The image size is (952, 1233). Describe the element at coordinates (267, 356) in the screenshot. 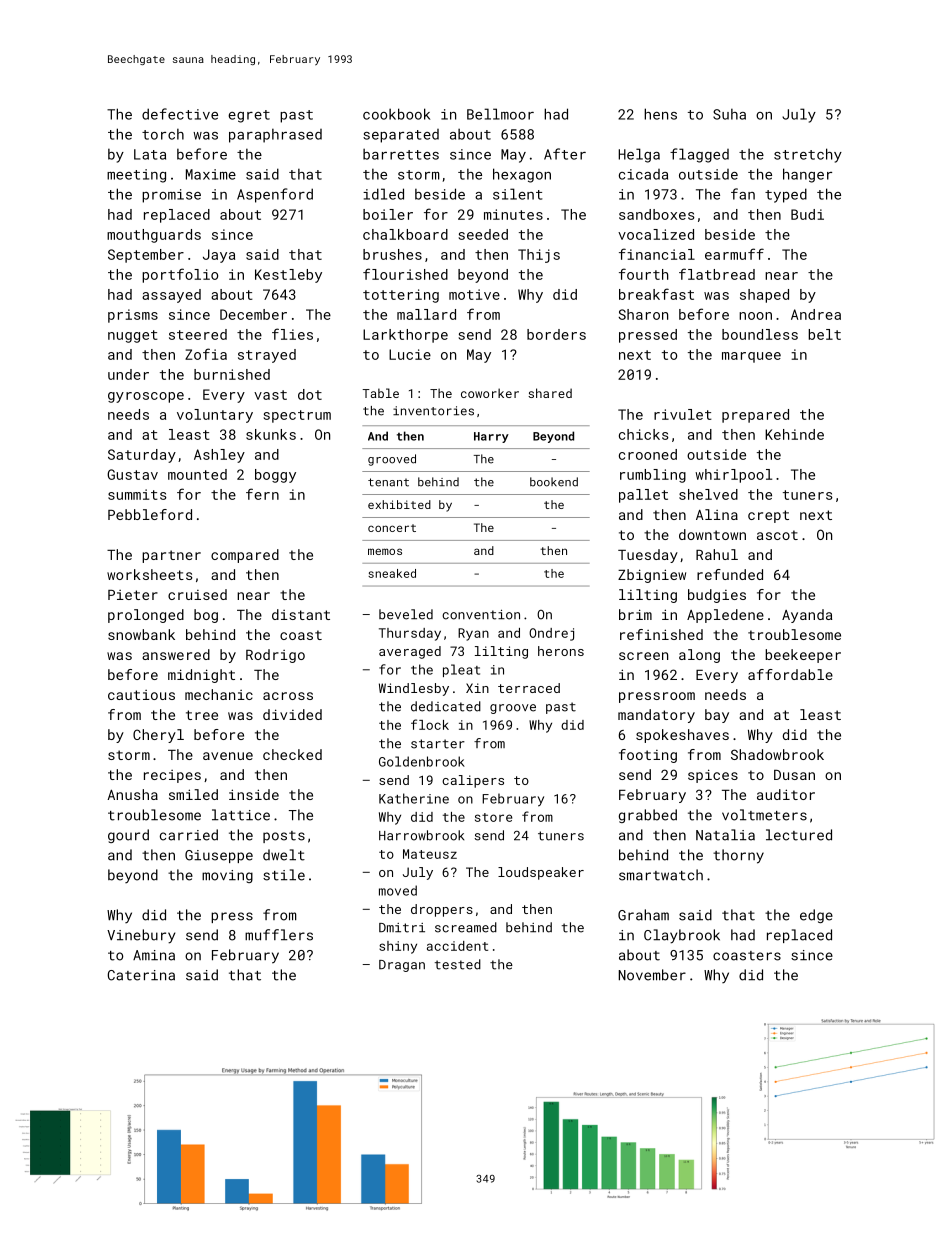

I see `strayed` at that location.
